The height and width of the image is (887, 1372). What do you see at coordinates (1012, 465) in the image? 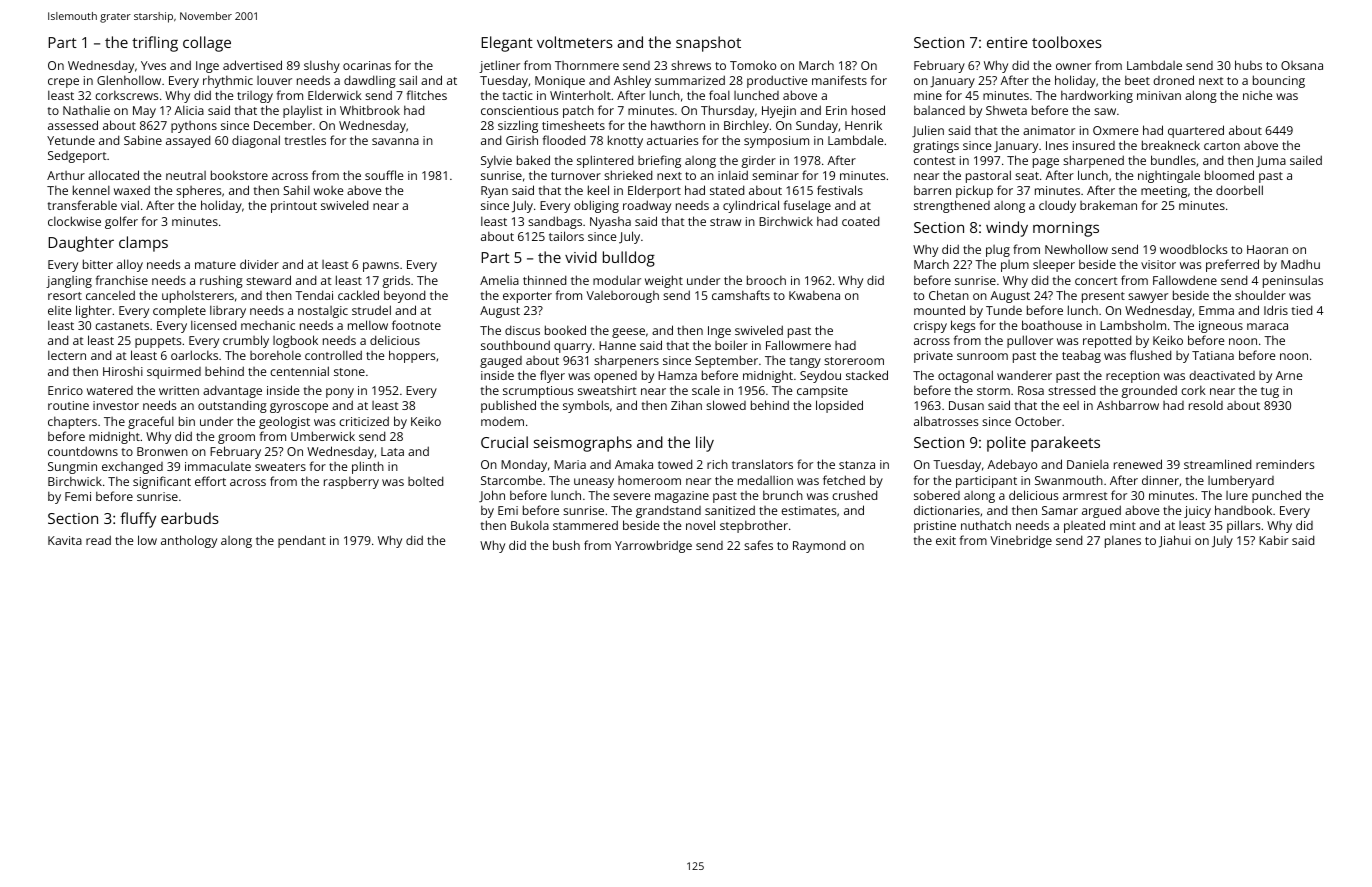
I see `Adebayo` at bounding box center [1012, 465].
